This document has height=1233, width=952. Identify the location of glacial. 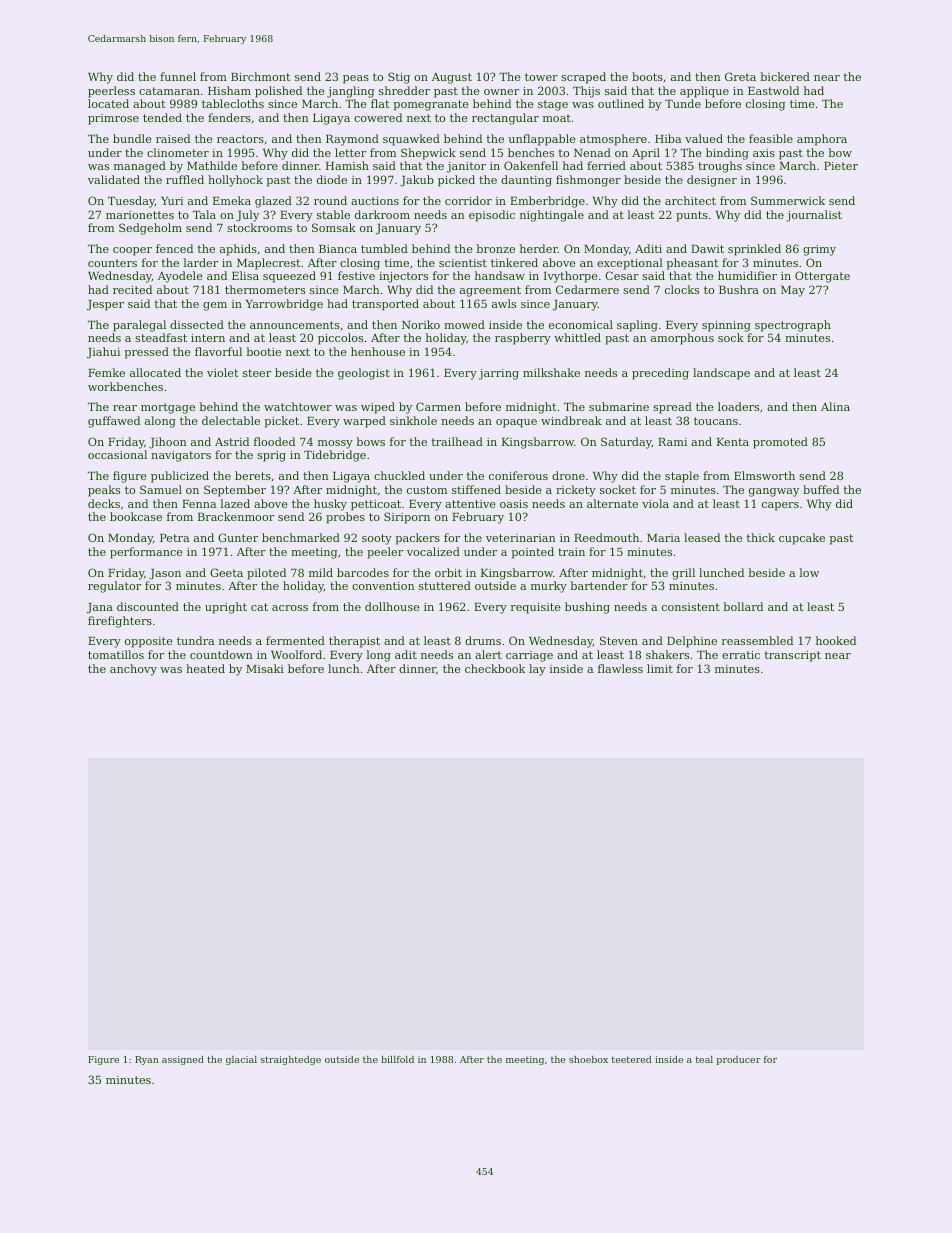
(241, 1060).
